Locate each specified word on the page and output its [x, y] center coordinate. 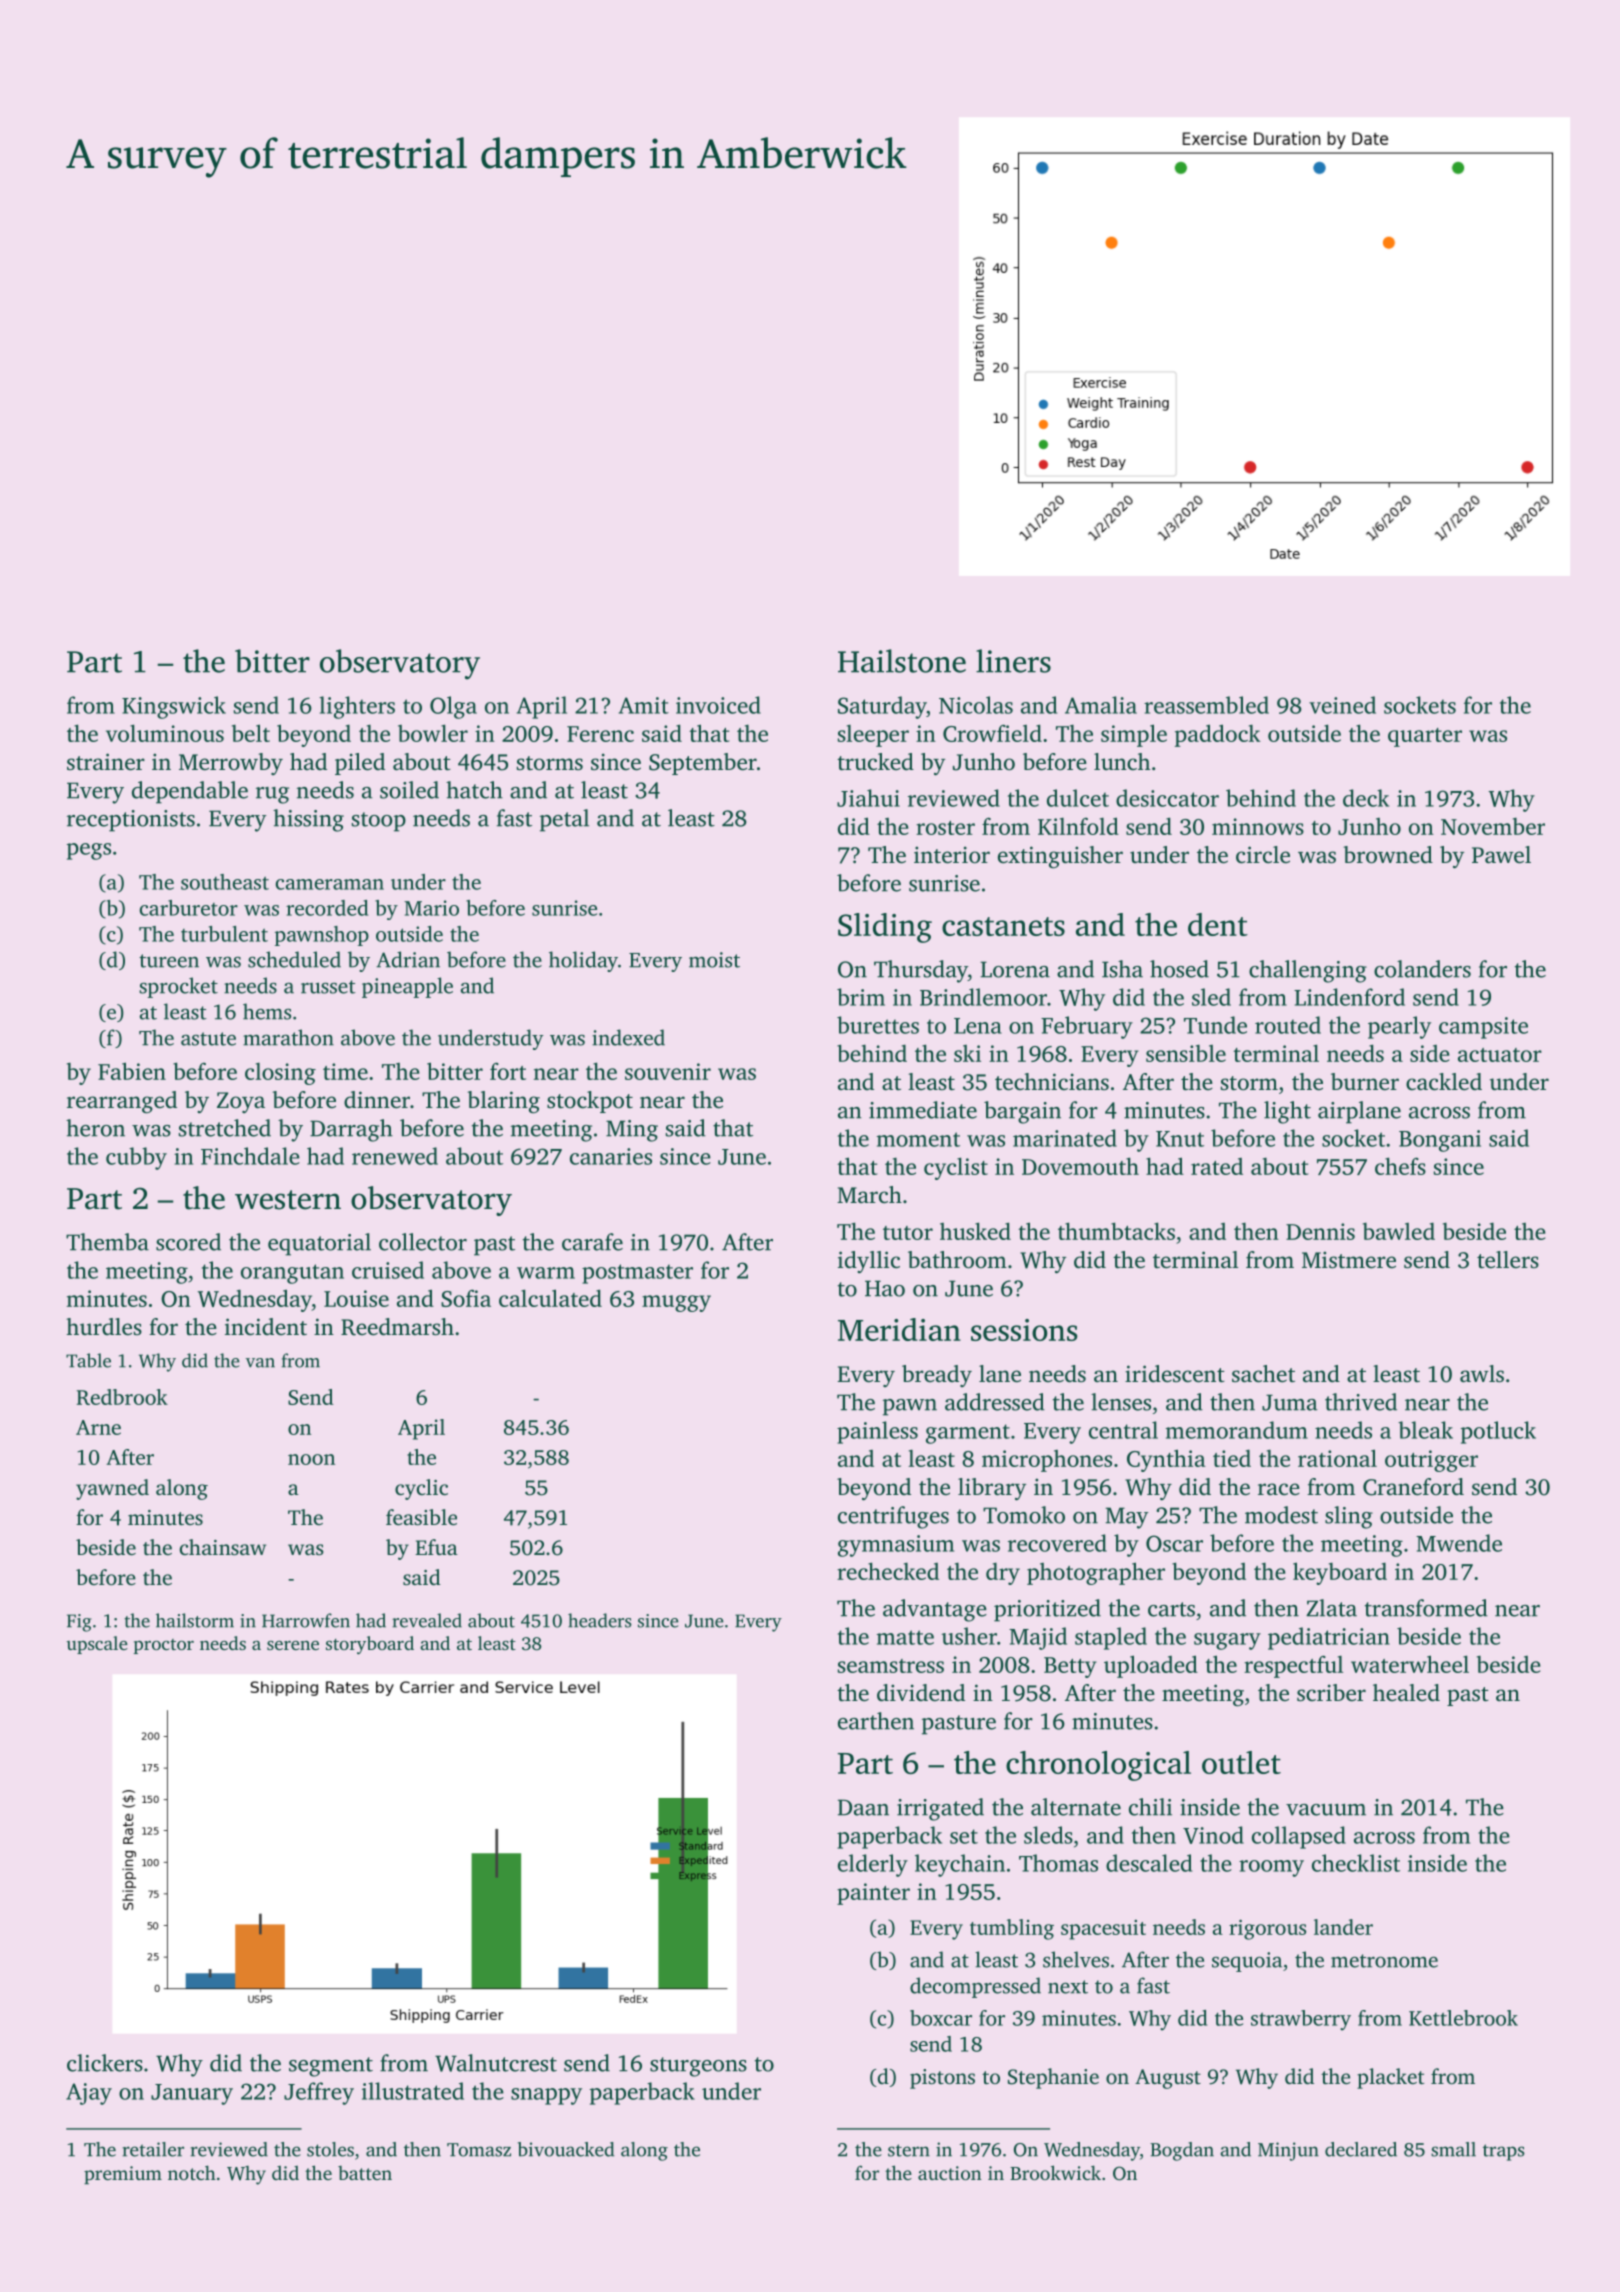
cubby [136, 1158]
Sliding [885, 928]
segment [331, 2067]
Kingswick [174, 707]
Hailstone [902, 661]
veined [1342, 705]
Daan [863, 1807]
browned [1388, 855]
